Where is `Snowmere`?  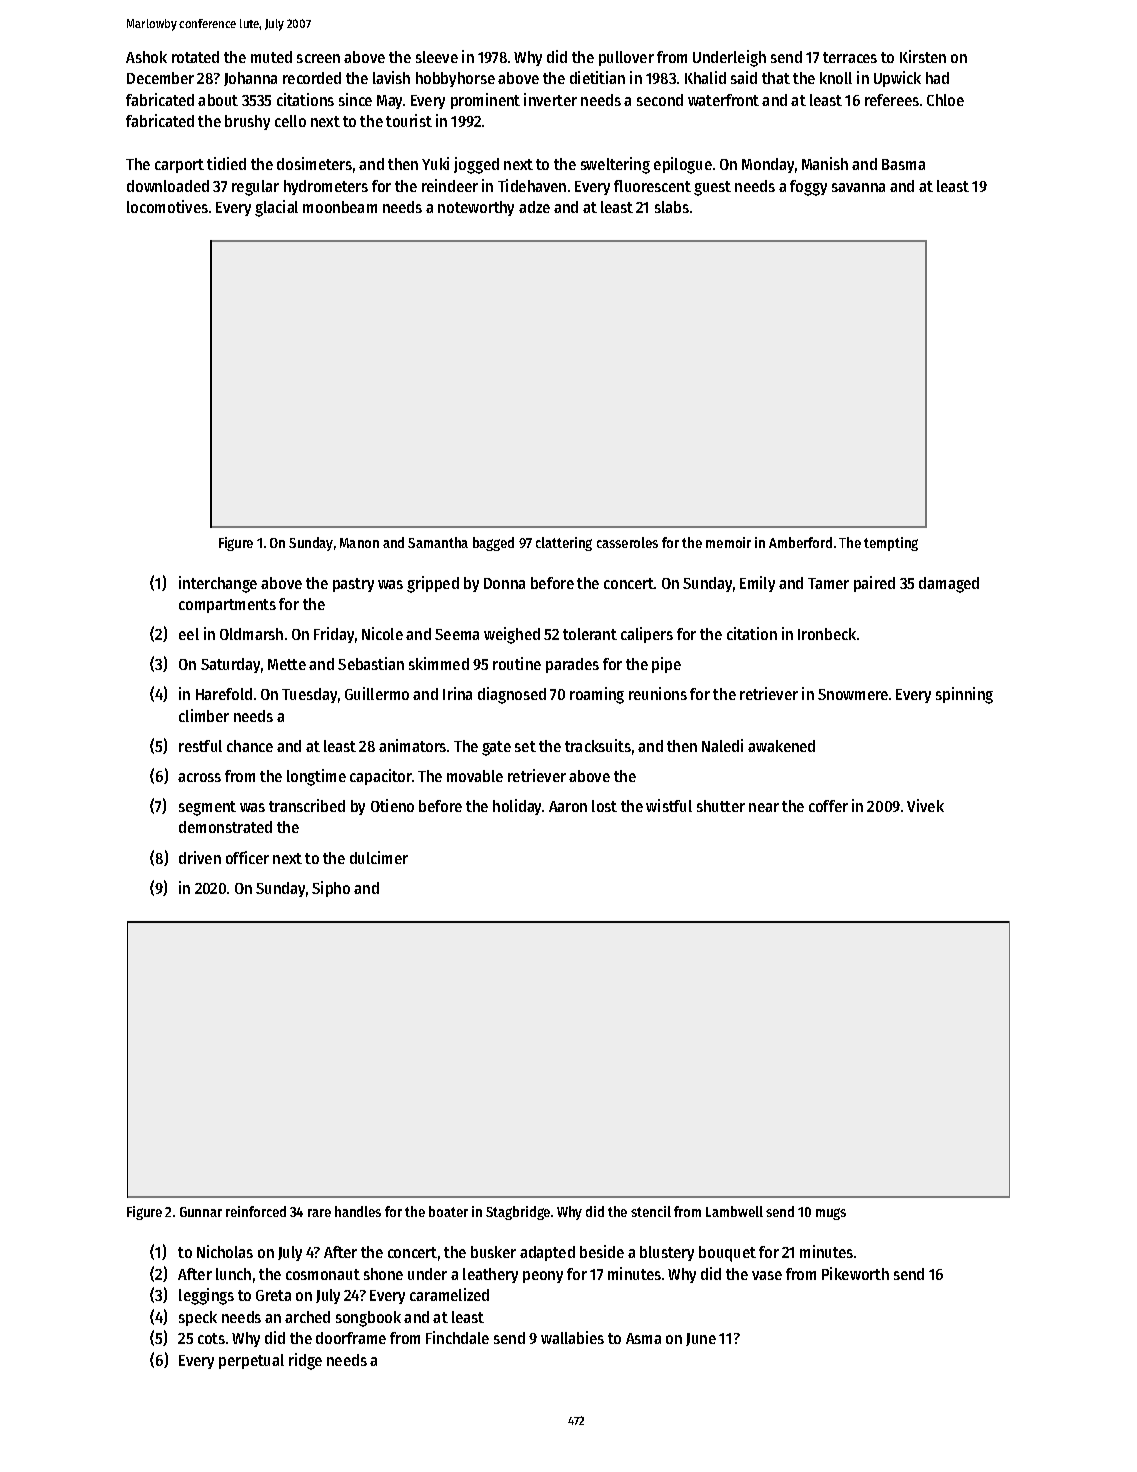
Snowmere is located at coordinates (853, 694).
